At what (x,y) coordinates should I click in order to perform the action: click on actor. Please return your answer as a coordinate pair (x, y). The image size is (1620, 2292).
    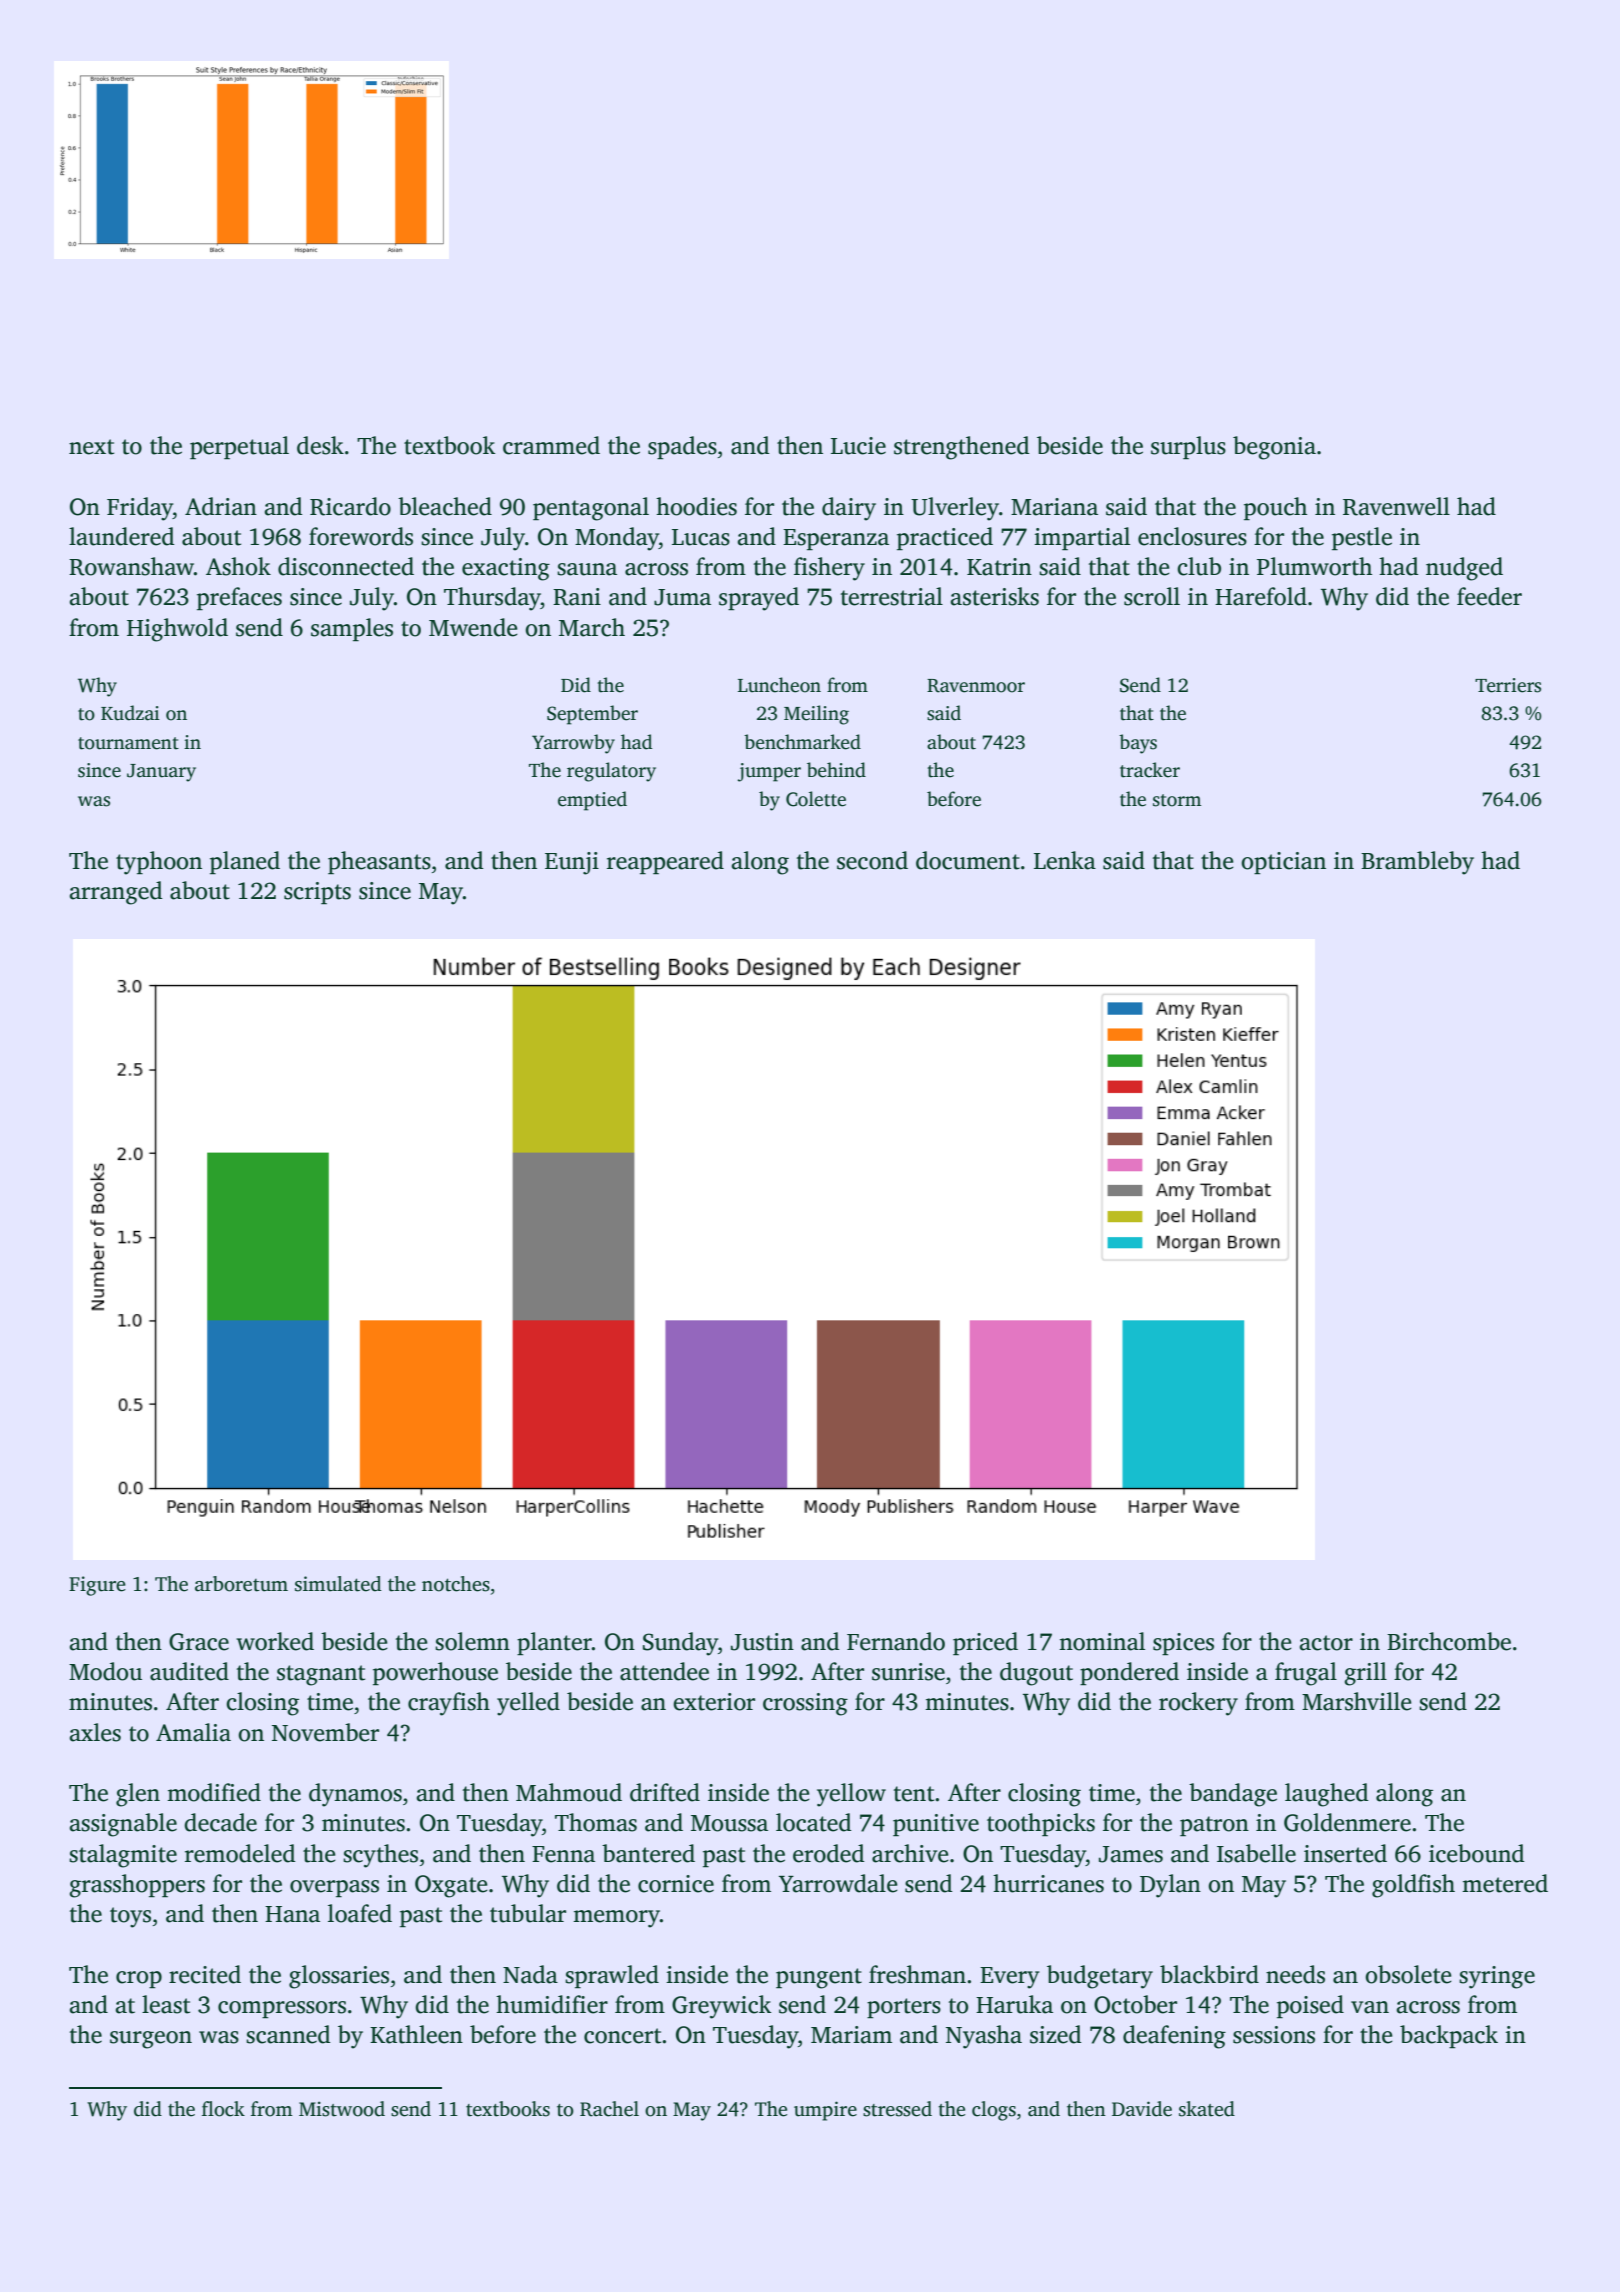
    Looking at the image, I should click on (1326, 1643).
